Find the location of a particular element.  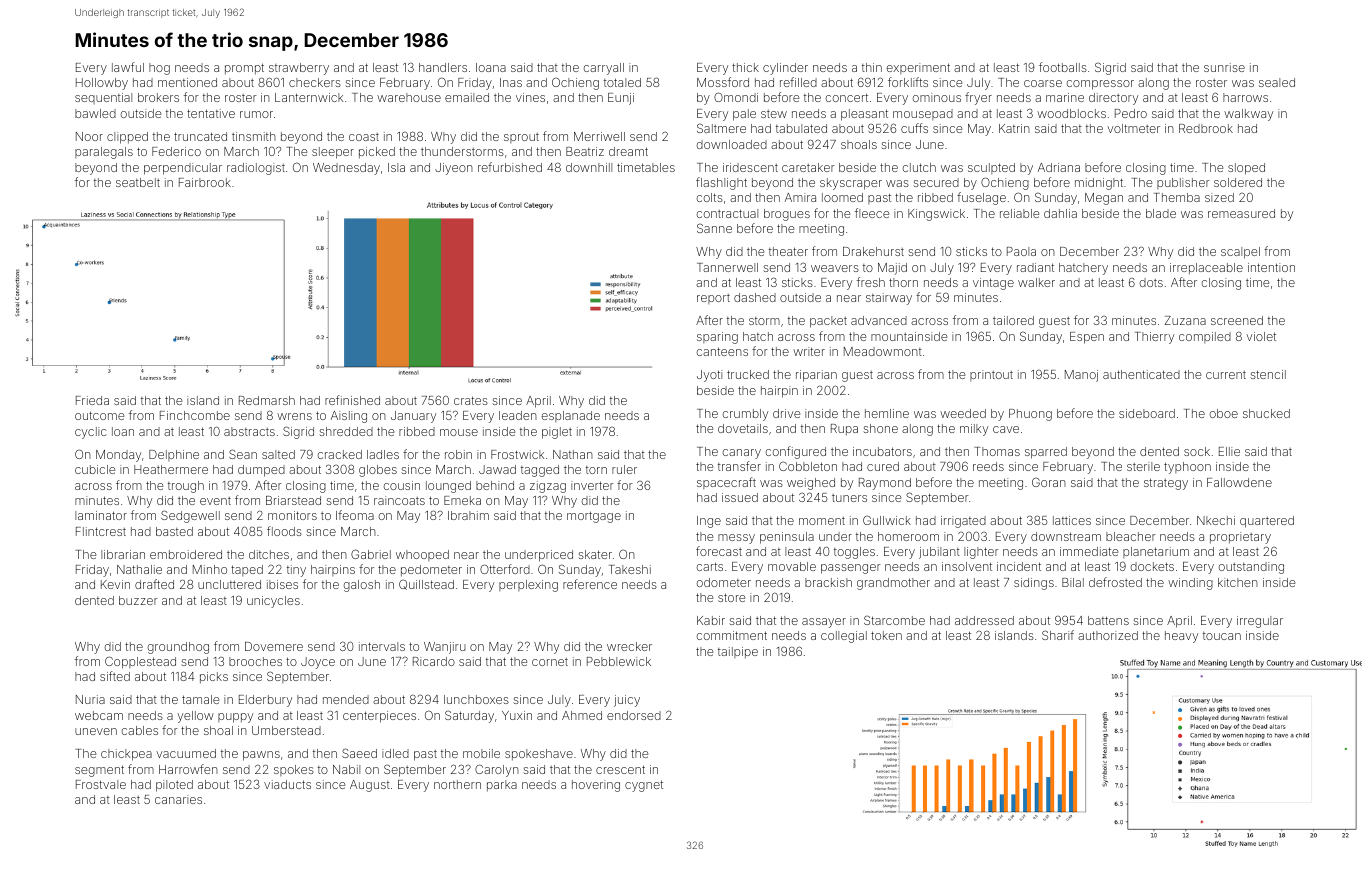

Fallowdene is located at coordinates (1239, 482).
